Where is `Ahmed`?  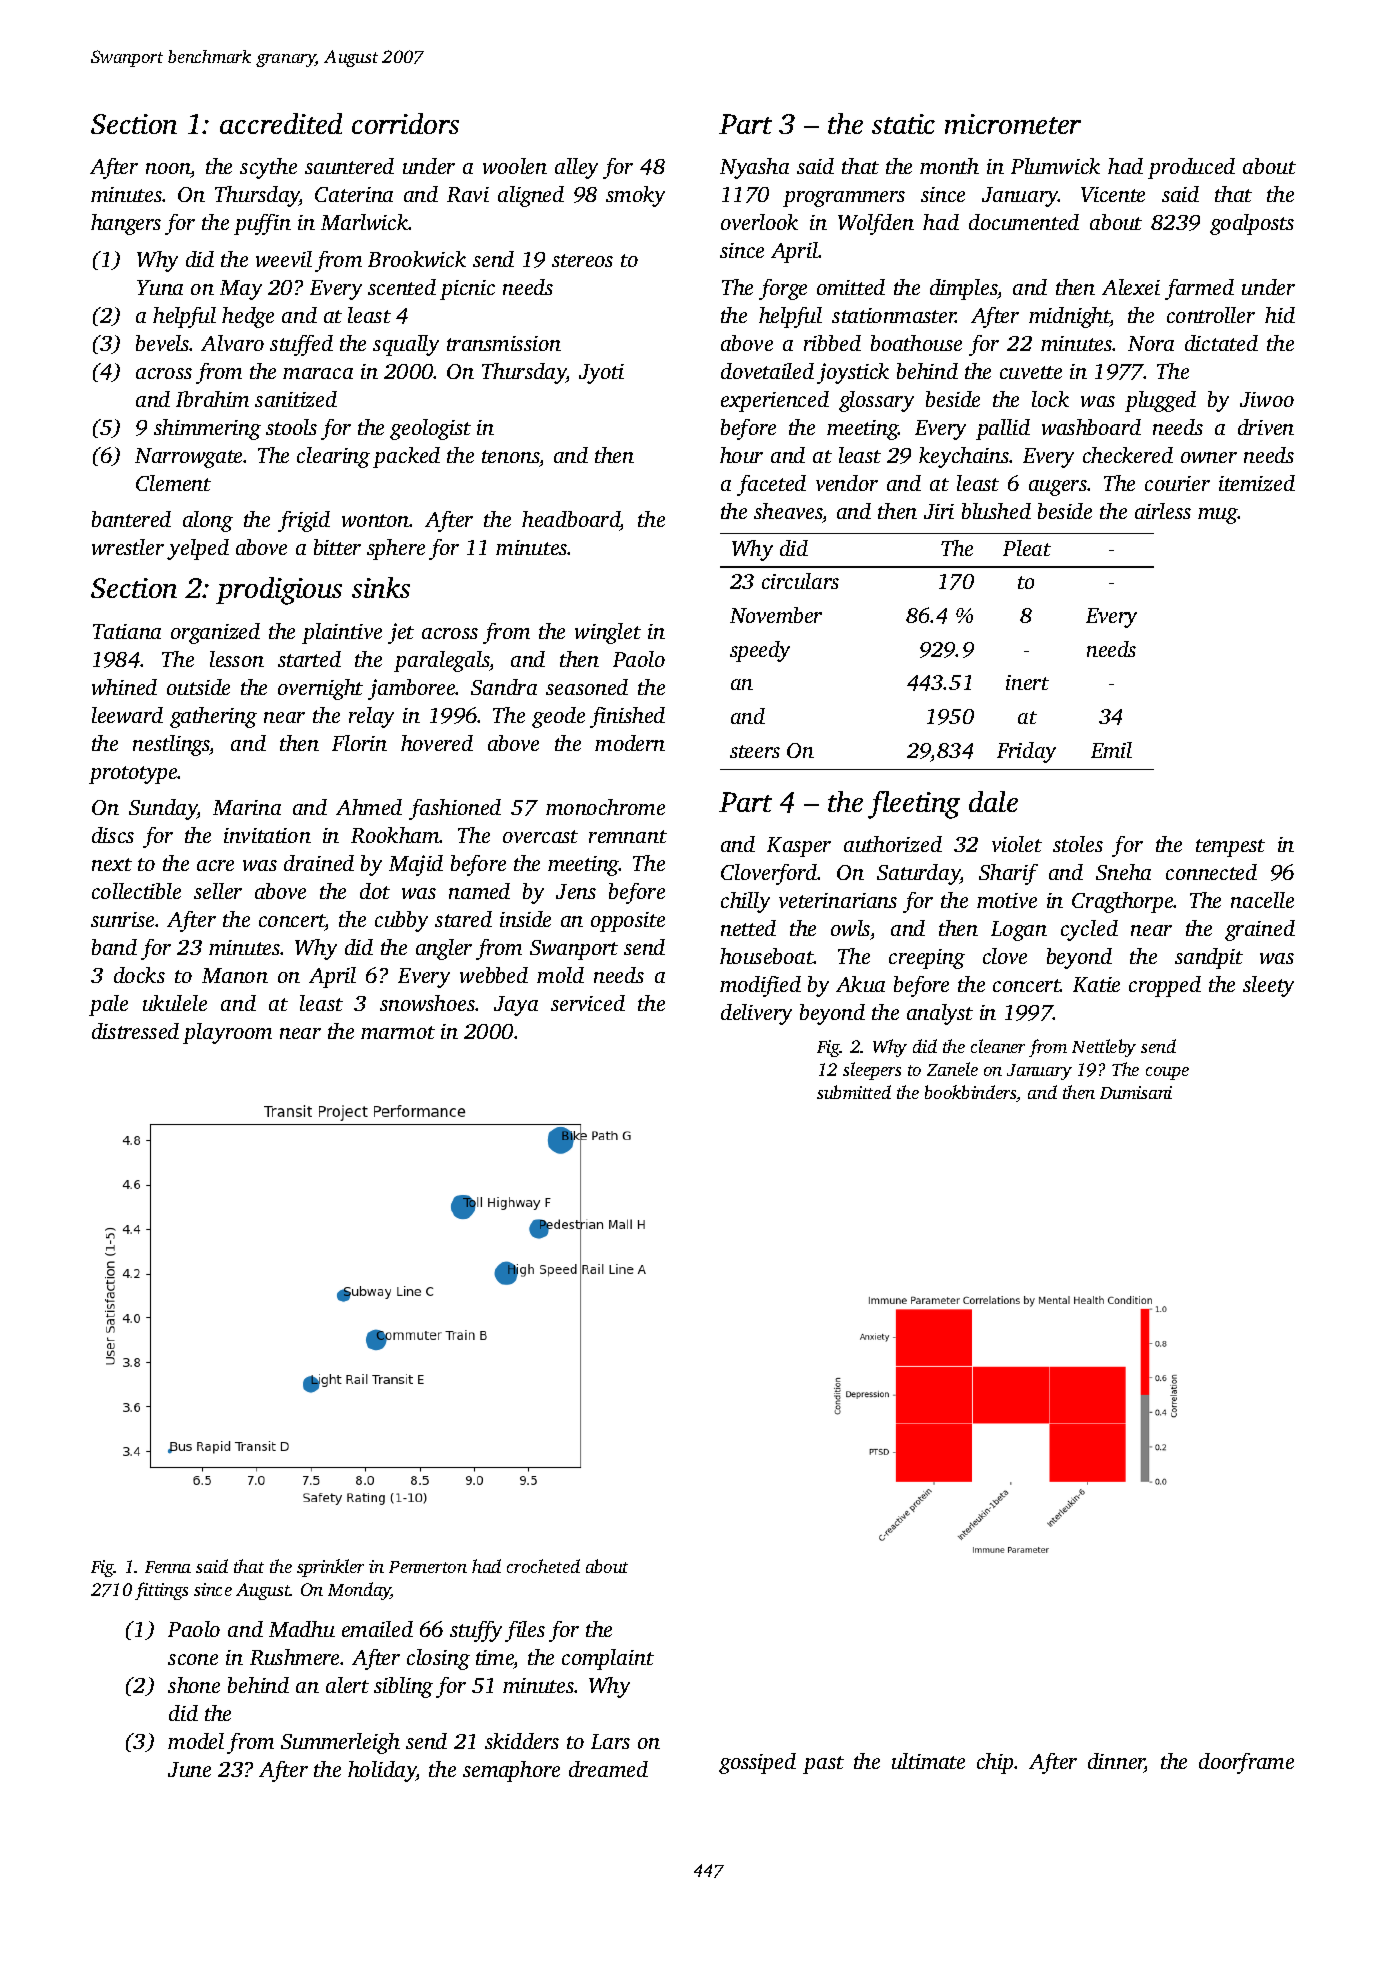 Ahmed is located at coordinates (369, 807).
